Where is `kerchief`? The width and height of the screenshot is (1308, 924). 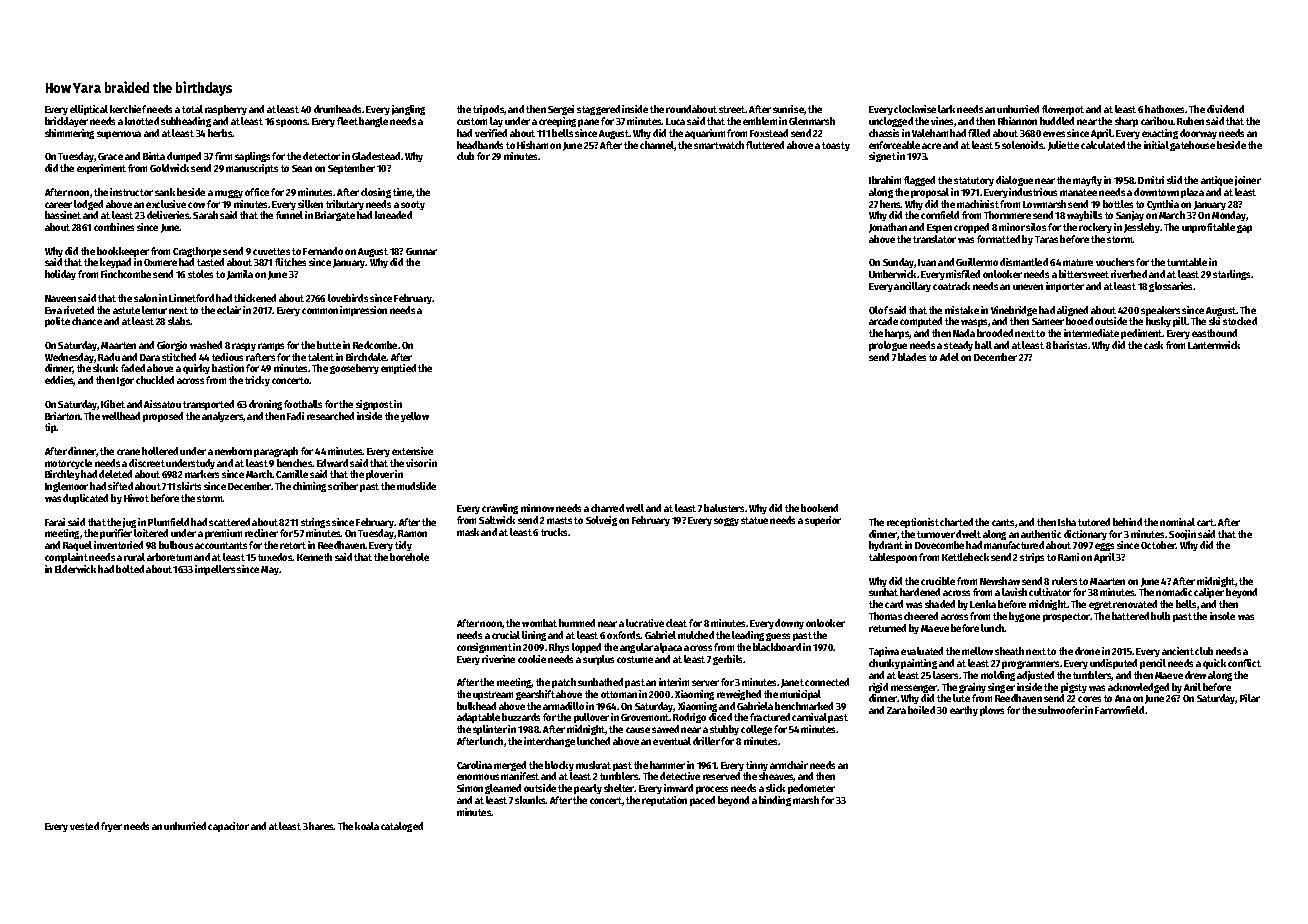 kerchief is located at coordinates (128, 109).
